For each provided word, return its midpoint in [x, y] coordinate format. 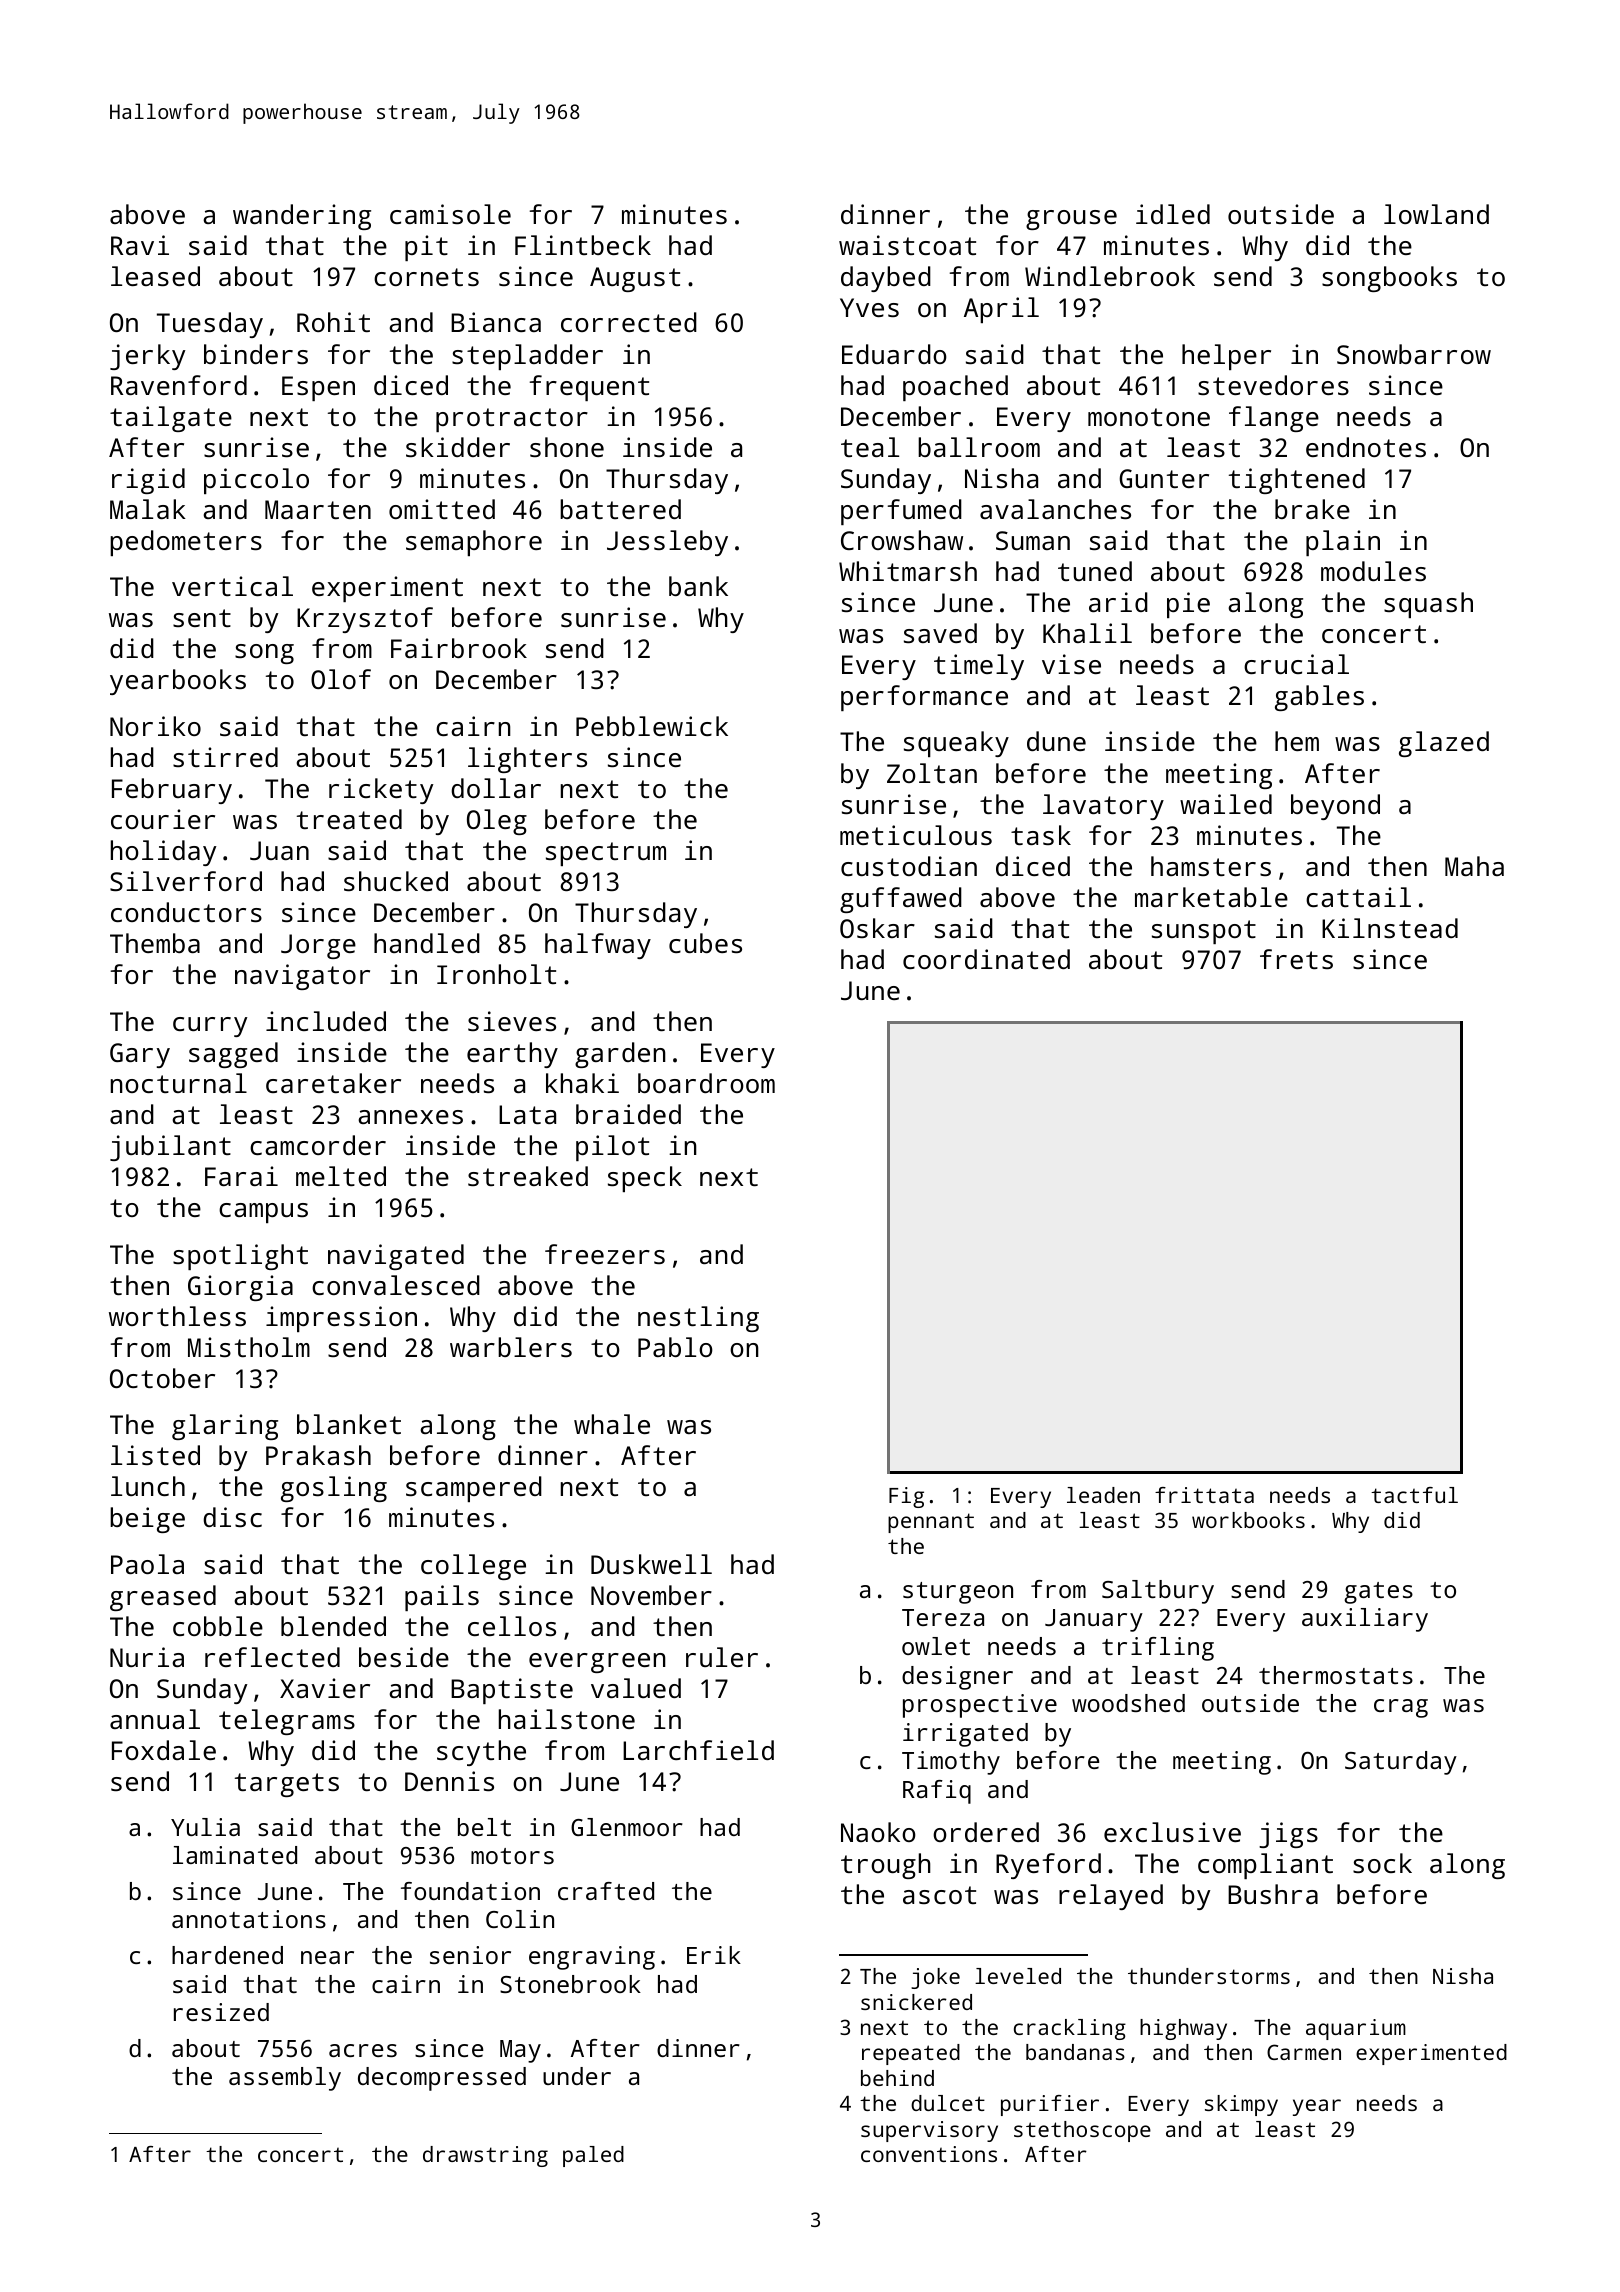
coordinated [986, 959]
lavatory [1103, 807]
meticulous [916, 835]
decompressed [442, 2079]
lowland [1436, 214]
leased [155, 276]
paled [593, 2156]
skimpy [1241, 2105]
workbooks [1248, 1520]
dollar [496, 788]
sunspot [1204, 932]
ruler [722, 1657]
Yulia [205, 1827]
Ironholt [496, 974]
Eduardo [894, 354]
